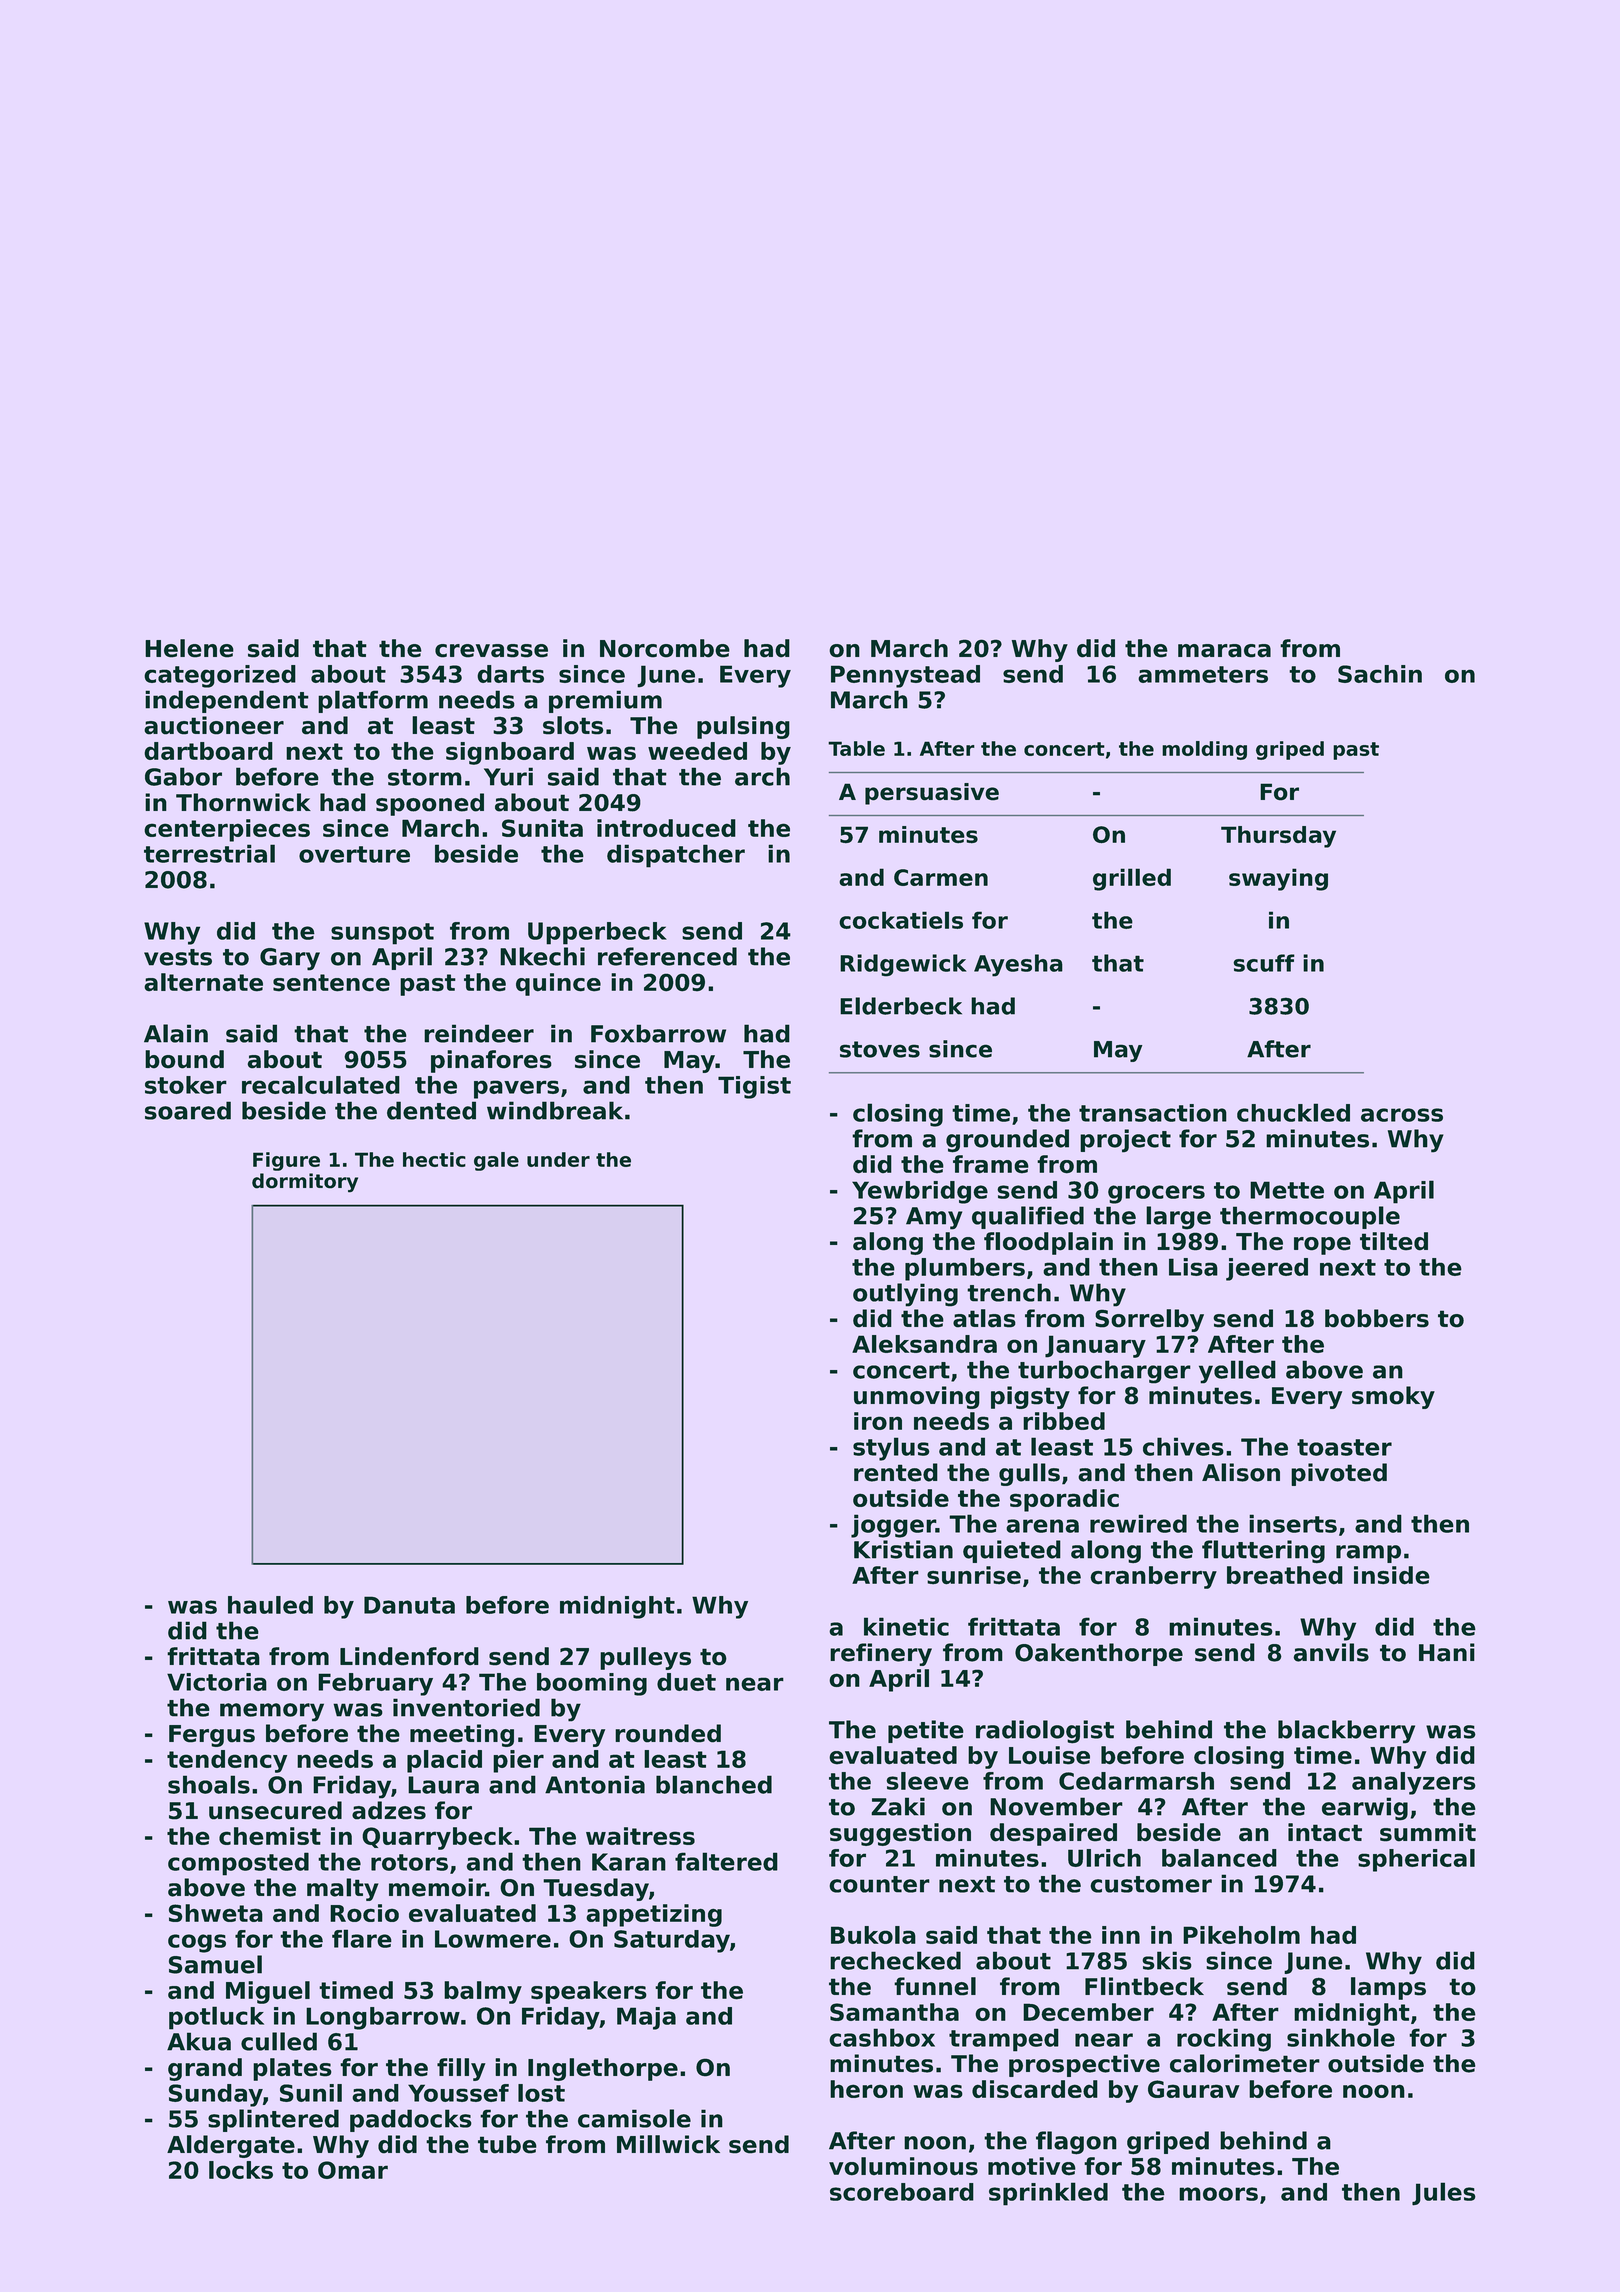  What do you see at coordinates (1380, 674) in the screenshot?
I see `Sachin` at bounding box center [1380, 674].
